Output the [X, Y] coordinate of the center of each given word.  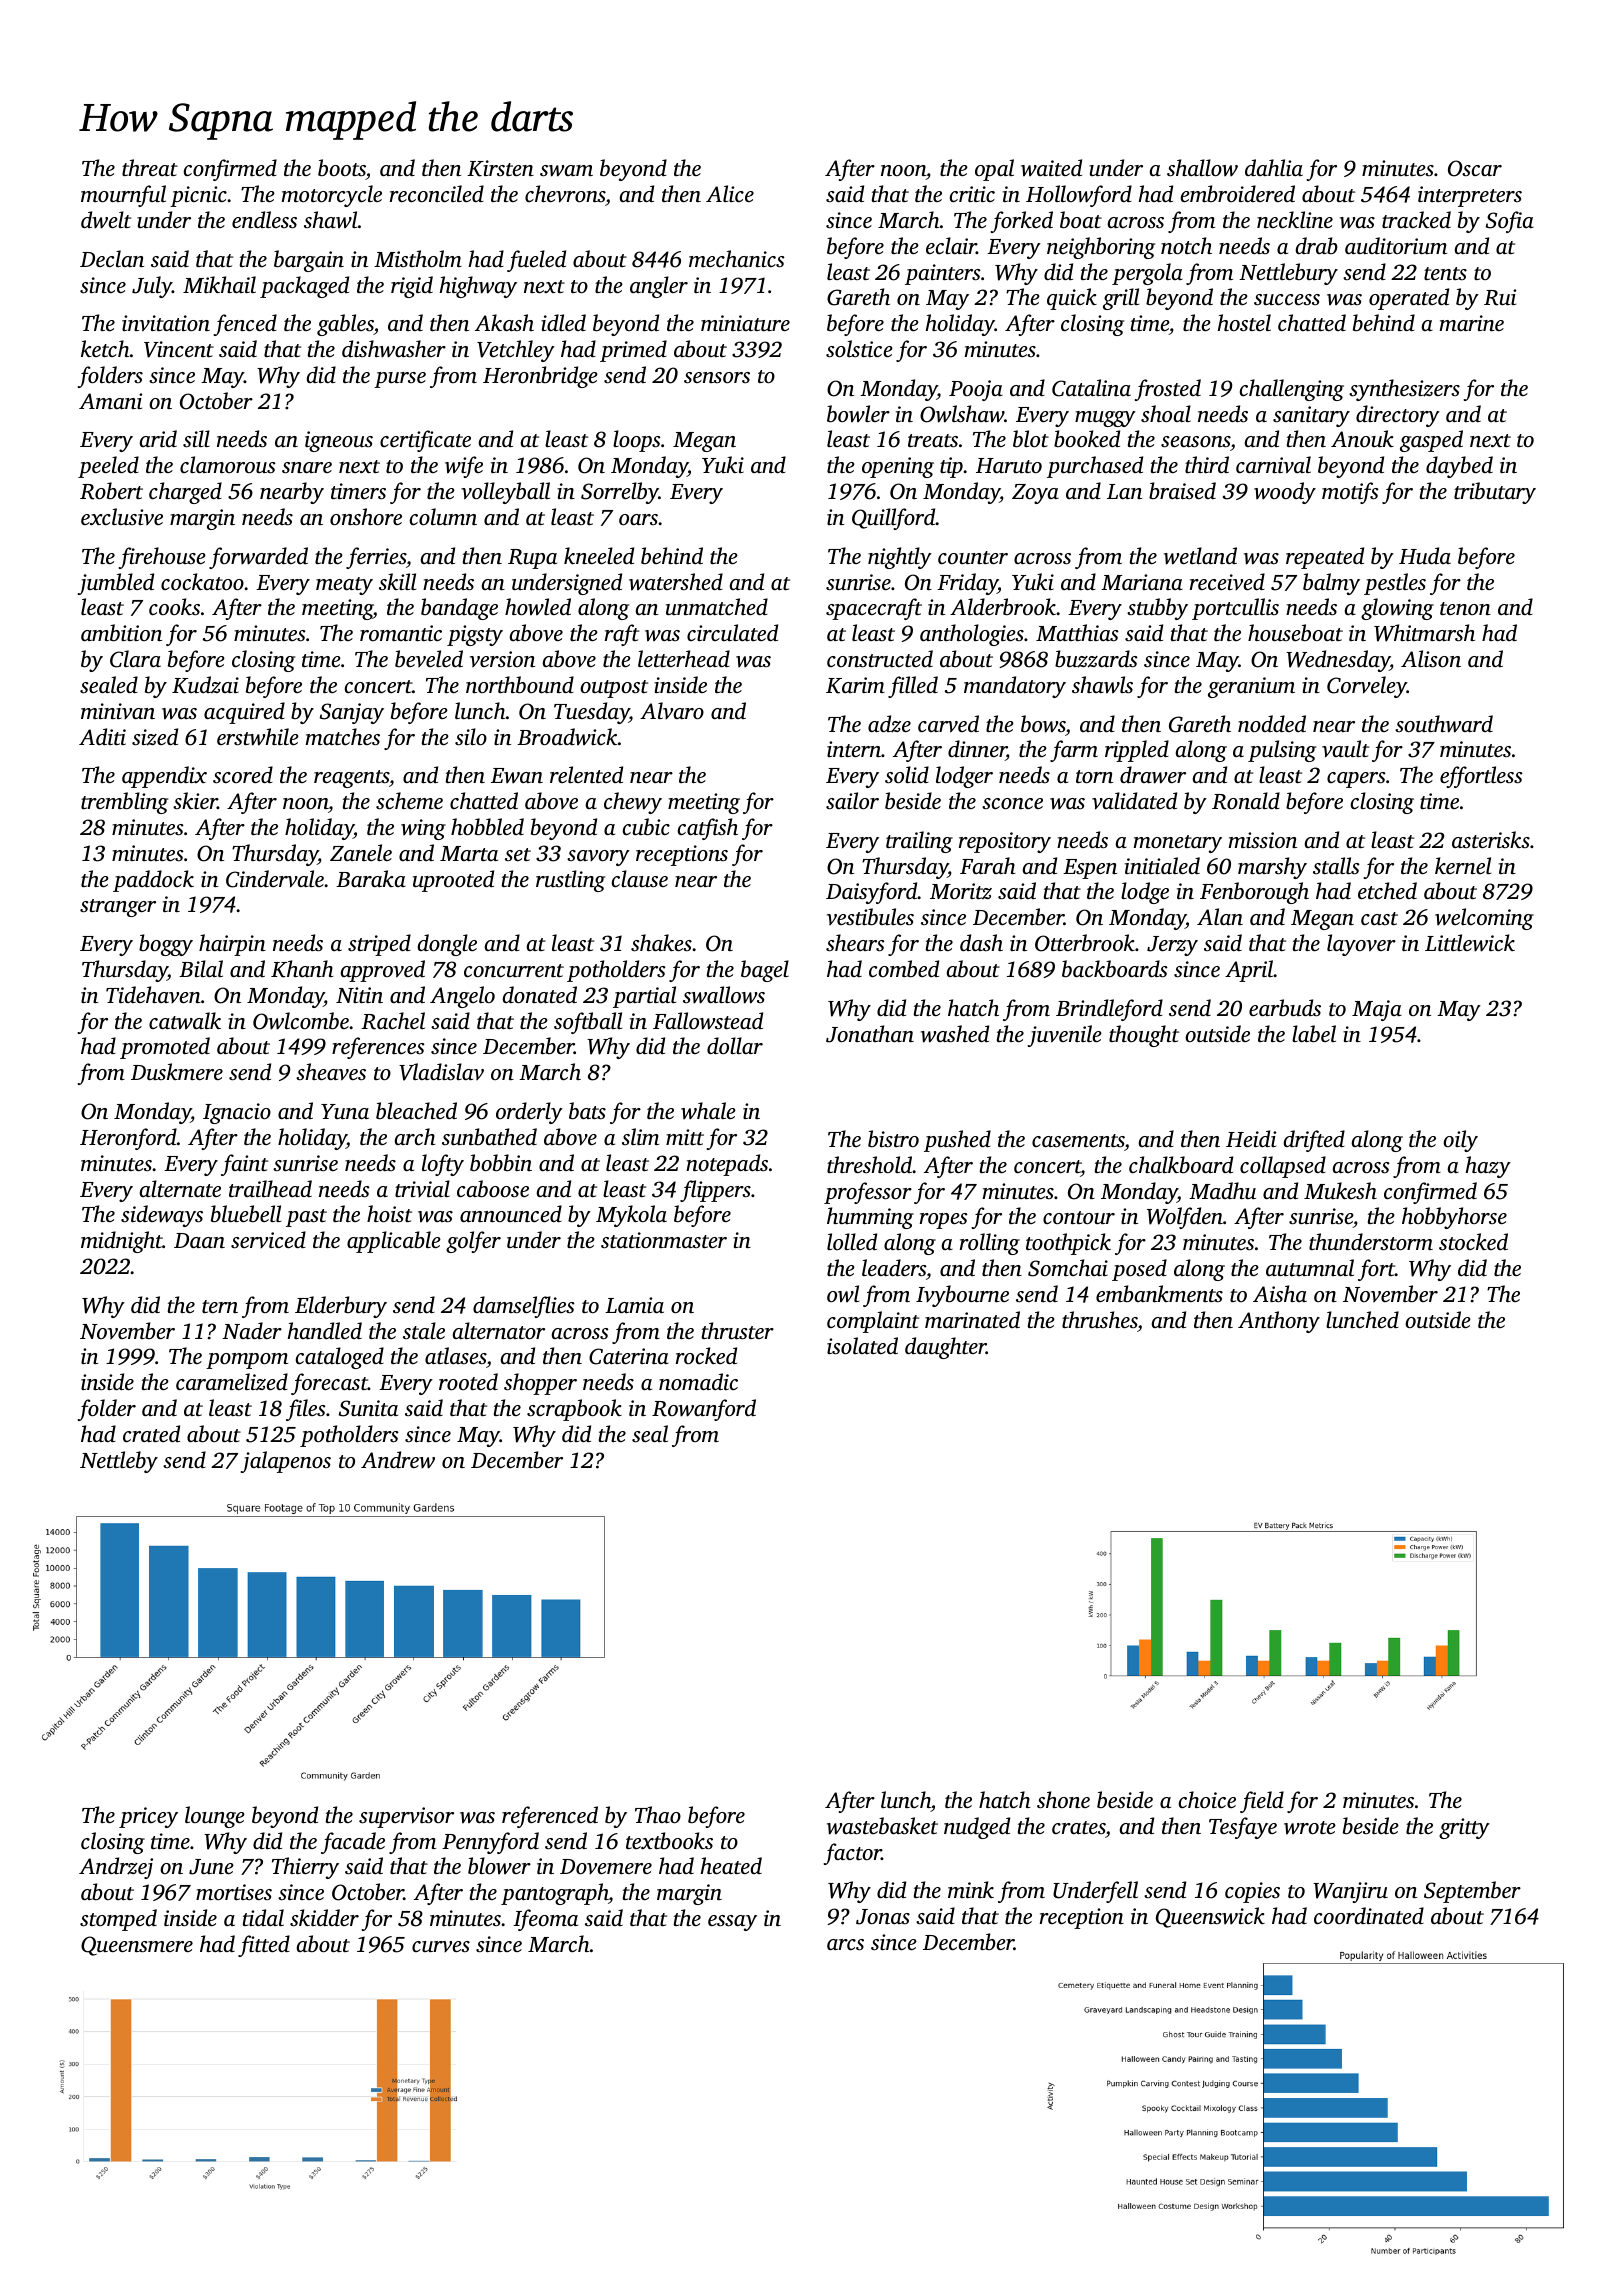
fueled [536, 261]
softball [588, 1023]
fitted [264, 1946]
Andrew [398, 1460]
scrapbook [574, 1410]
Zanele [361, 852]
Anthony [1279, 1322]
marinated [972, 1319]
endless [264, 219]
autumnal [1310, 1267]
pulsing [1282, 751]
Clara [135, 659]
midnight [122, 1242]
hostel [1244, 322]
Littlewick [1470, 943]
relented [586, 774]
